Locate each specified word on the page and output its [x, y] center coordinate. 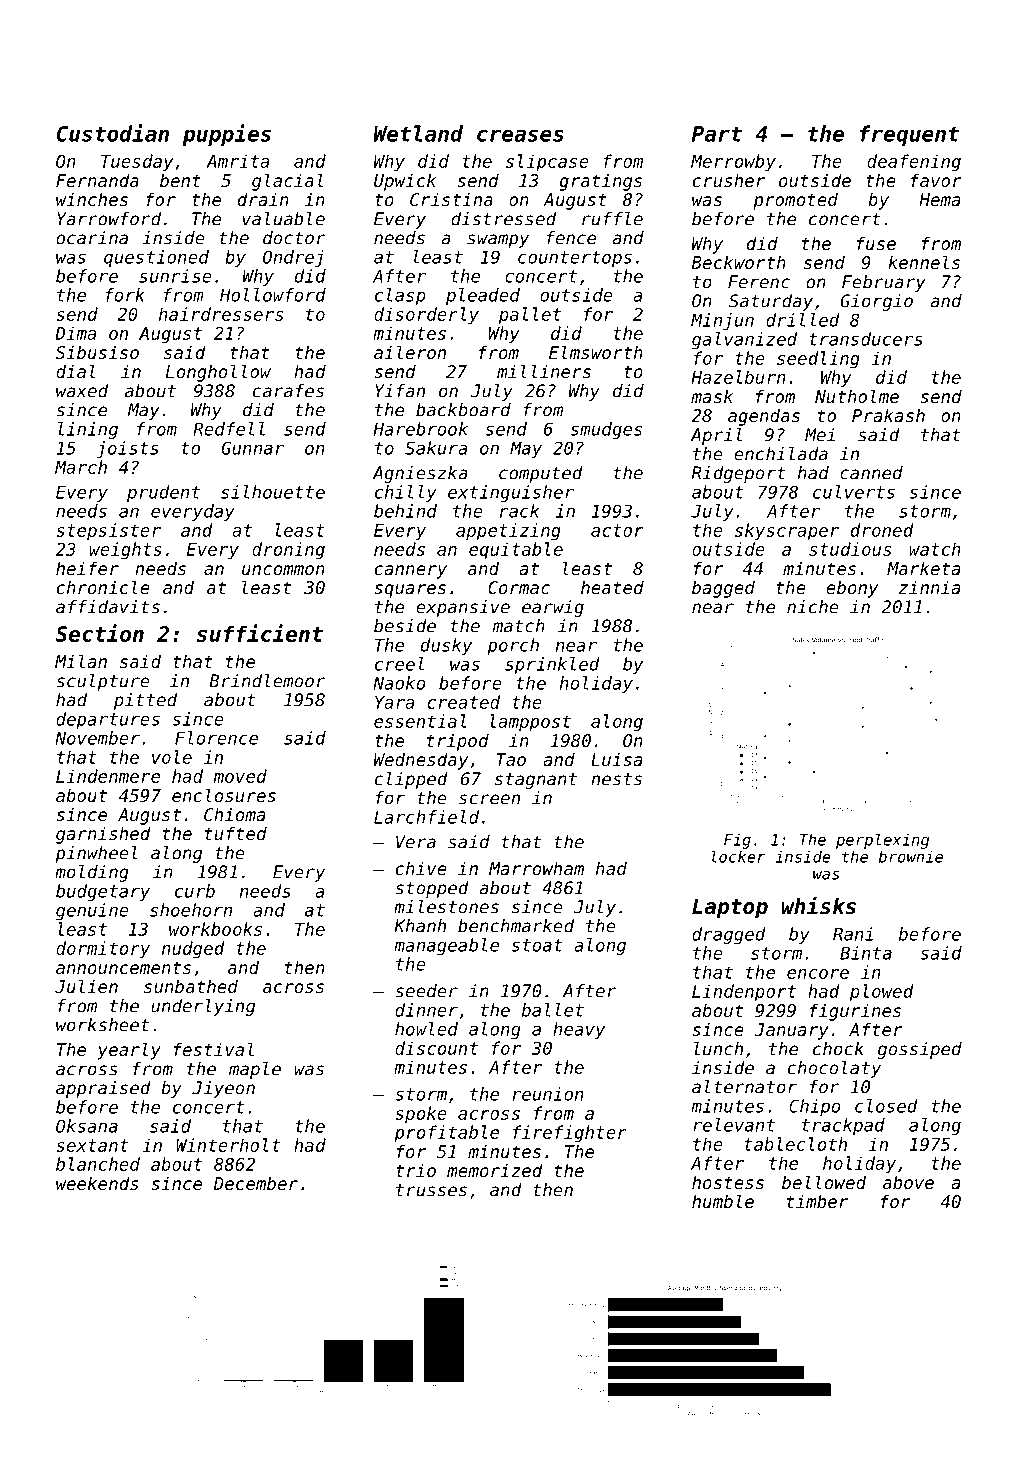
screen [489, 799]
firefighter [570, 1134]
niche [813, 607]
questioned [156, 258]
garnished [103, 835]
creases [520, 135]
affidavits [108, 607]
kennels [924, 262]
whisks [819, 905]
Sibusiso [97, 352]
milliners [544, 371]
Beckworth [739, 262]
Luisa [616, 759]
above [908, 1182]
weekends [97, 1183]
